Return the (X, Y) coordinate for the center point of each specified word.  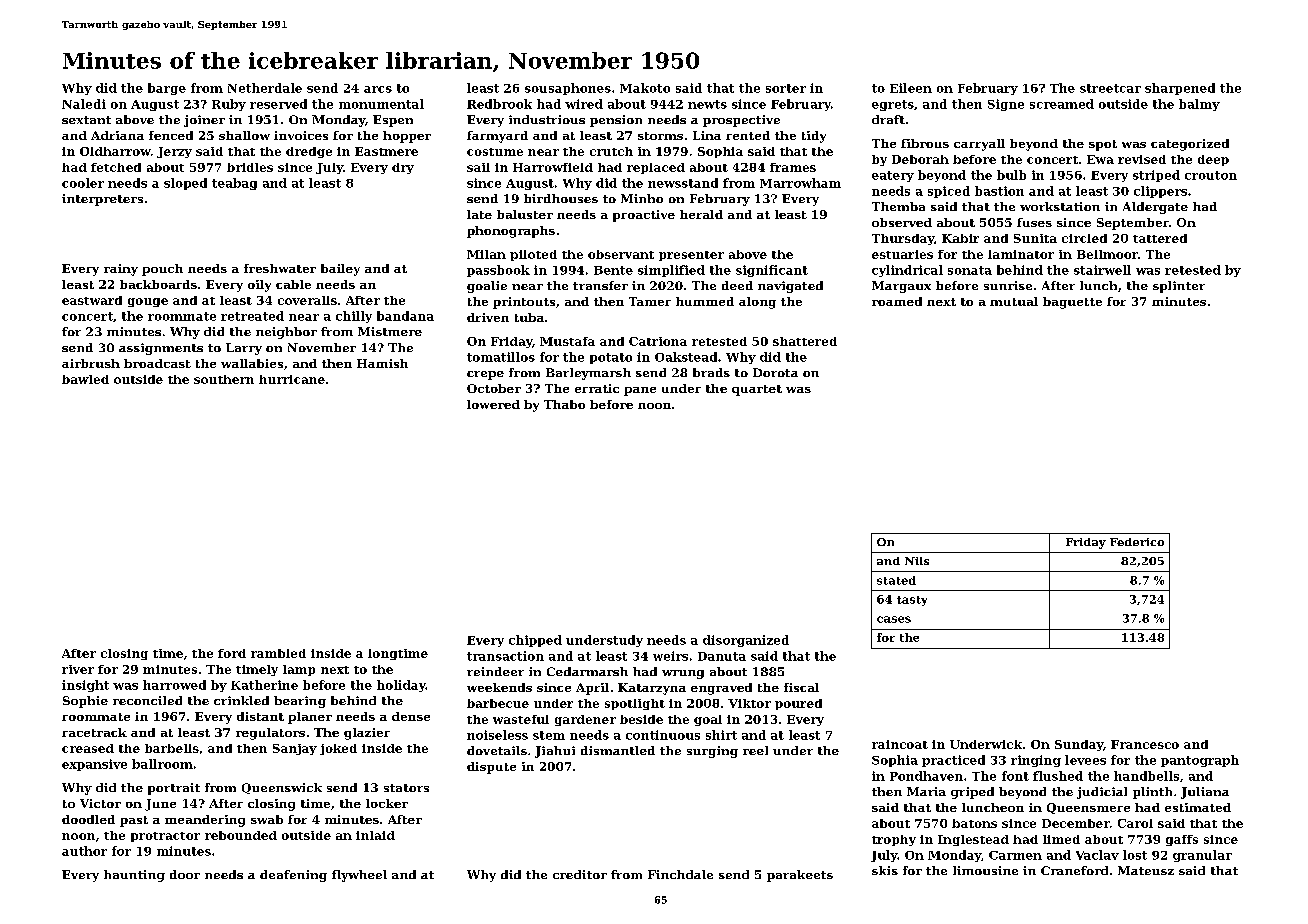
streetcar (1110, 88)
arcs (378, 89)
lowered (493, 404)
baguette (1072, 303)
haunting (134, 876)
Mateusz (1146, 870)
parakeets (800, 876)
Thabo (564, 404)
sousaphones (568, 89)
